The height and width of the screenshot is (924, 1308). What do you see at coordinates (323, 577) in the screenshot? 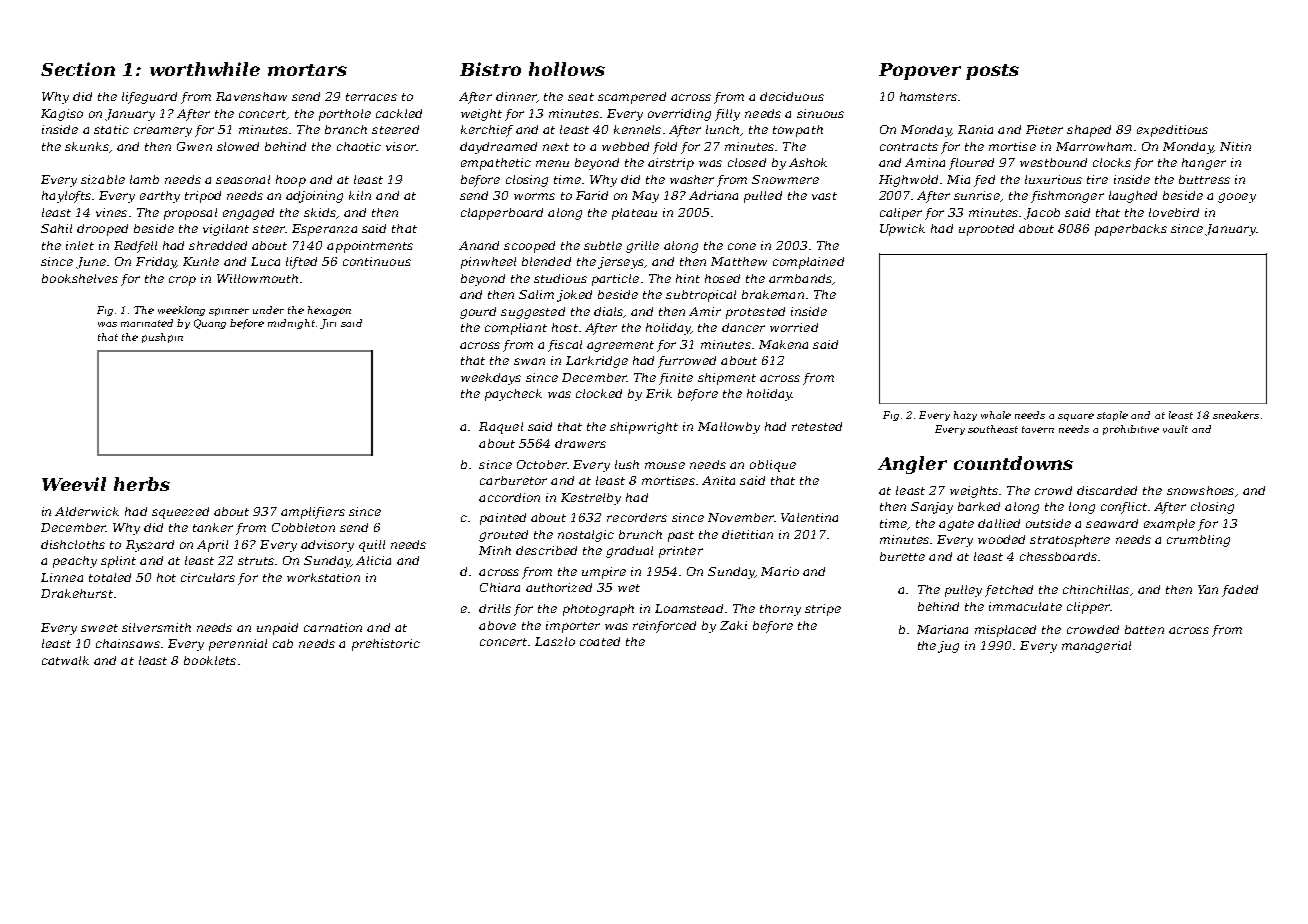
I see `workstation` at bounding box center [323, 577].
